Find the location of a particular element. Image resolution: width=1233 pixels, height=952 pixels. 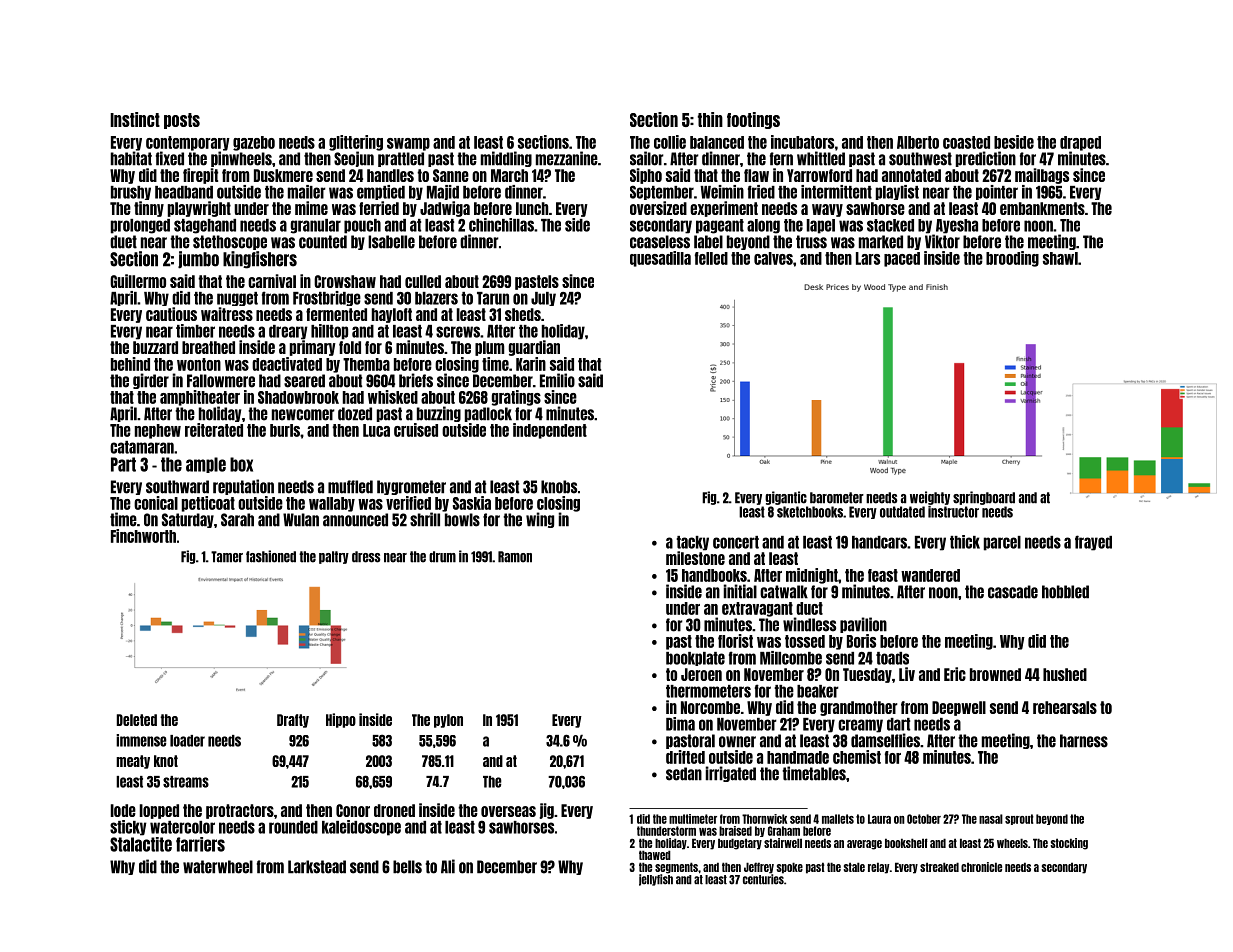

farriers is located at coordinates (200, 844).
